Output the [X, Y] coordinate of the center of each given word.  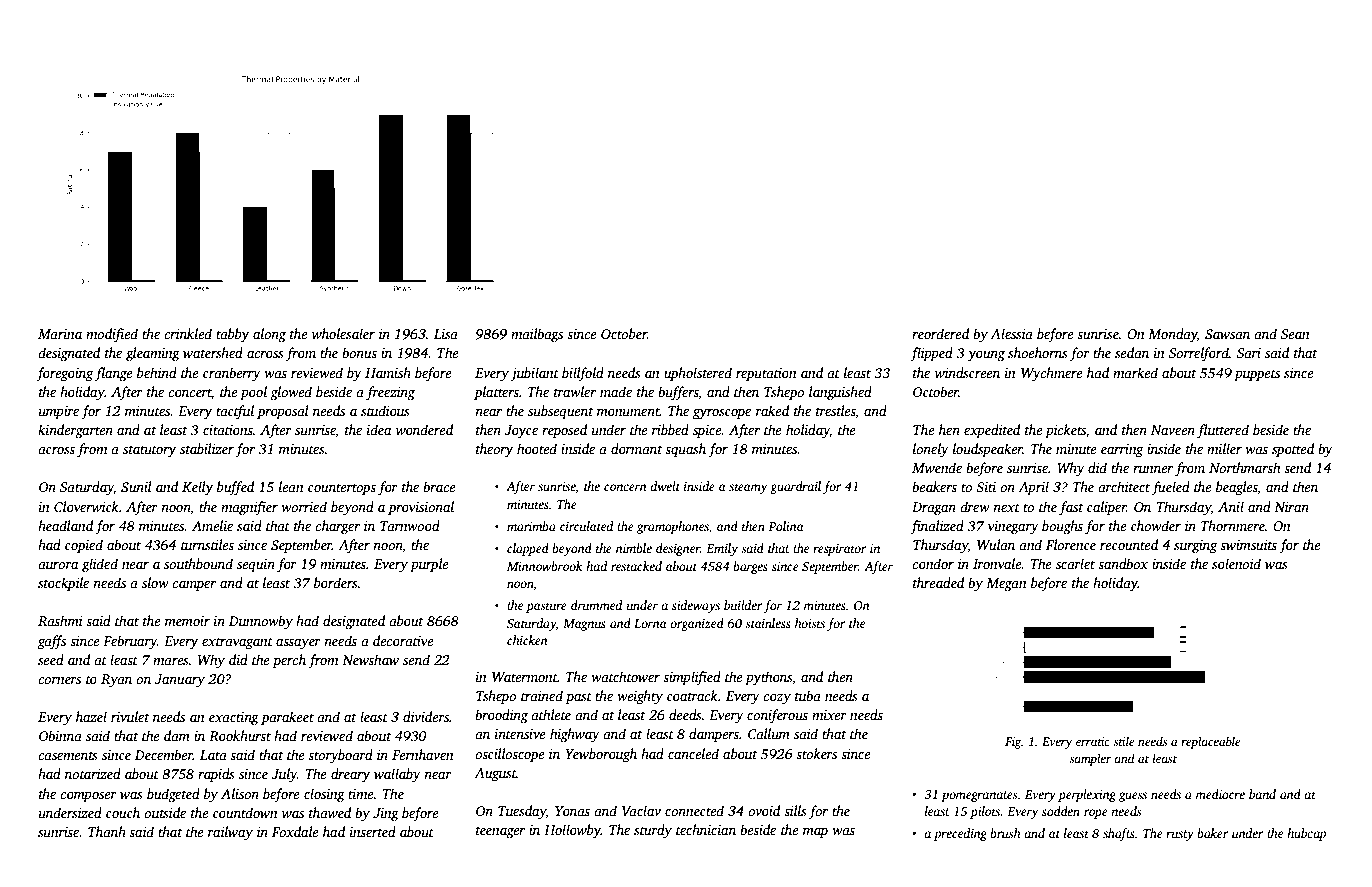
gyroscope [722, 414]
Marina [60, 334]
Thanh [107, 831]
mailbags [537, 335]
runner [1153, 469]
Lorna [650, 623]
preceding [960, 834]
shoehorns [1038, 352]
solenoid [1236, 563]
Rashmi [60, 620]
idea [379, 429]
